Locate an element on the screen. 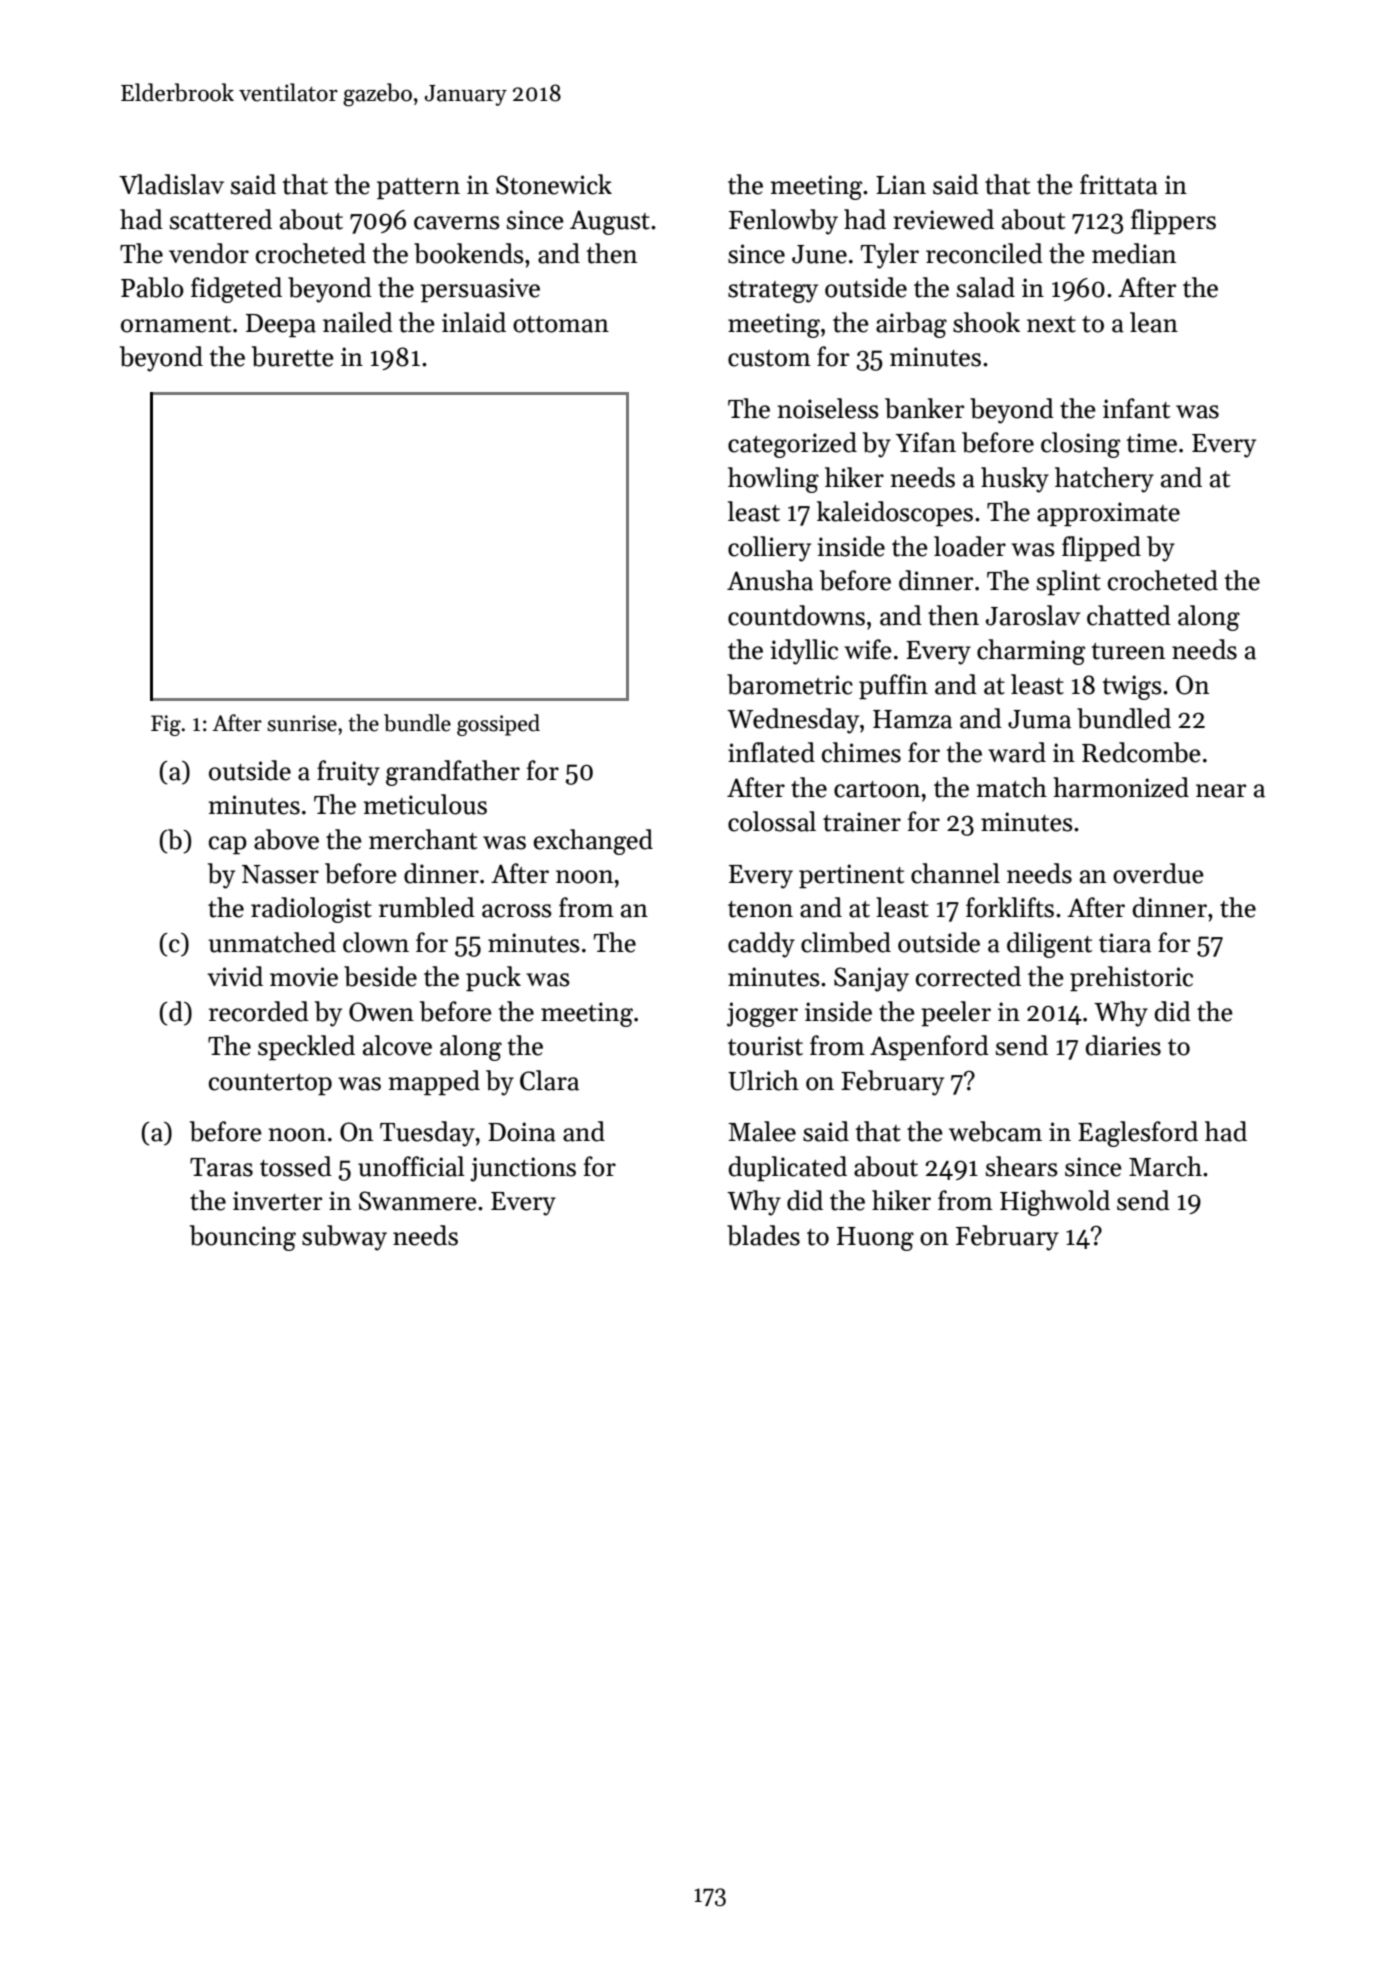  twigs is located at coordinates (1132, 687).
